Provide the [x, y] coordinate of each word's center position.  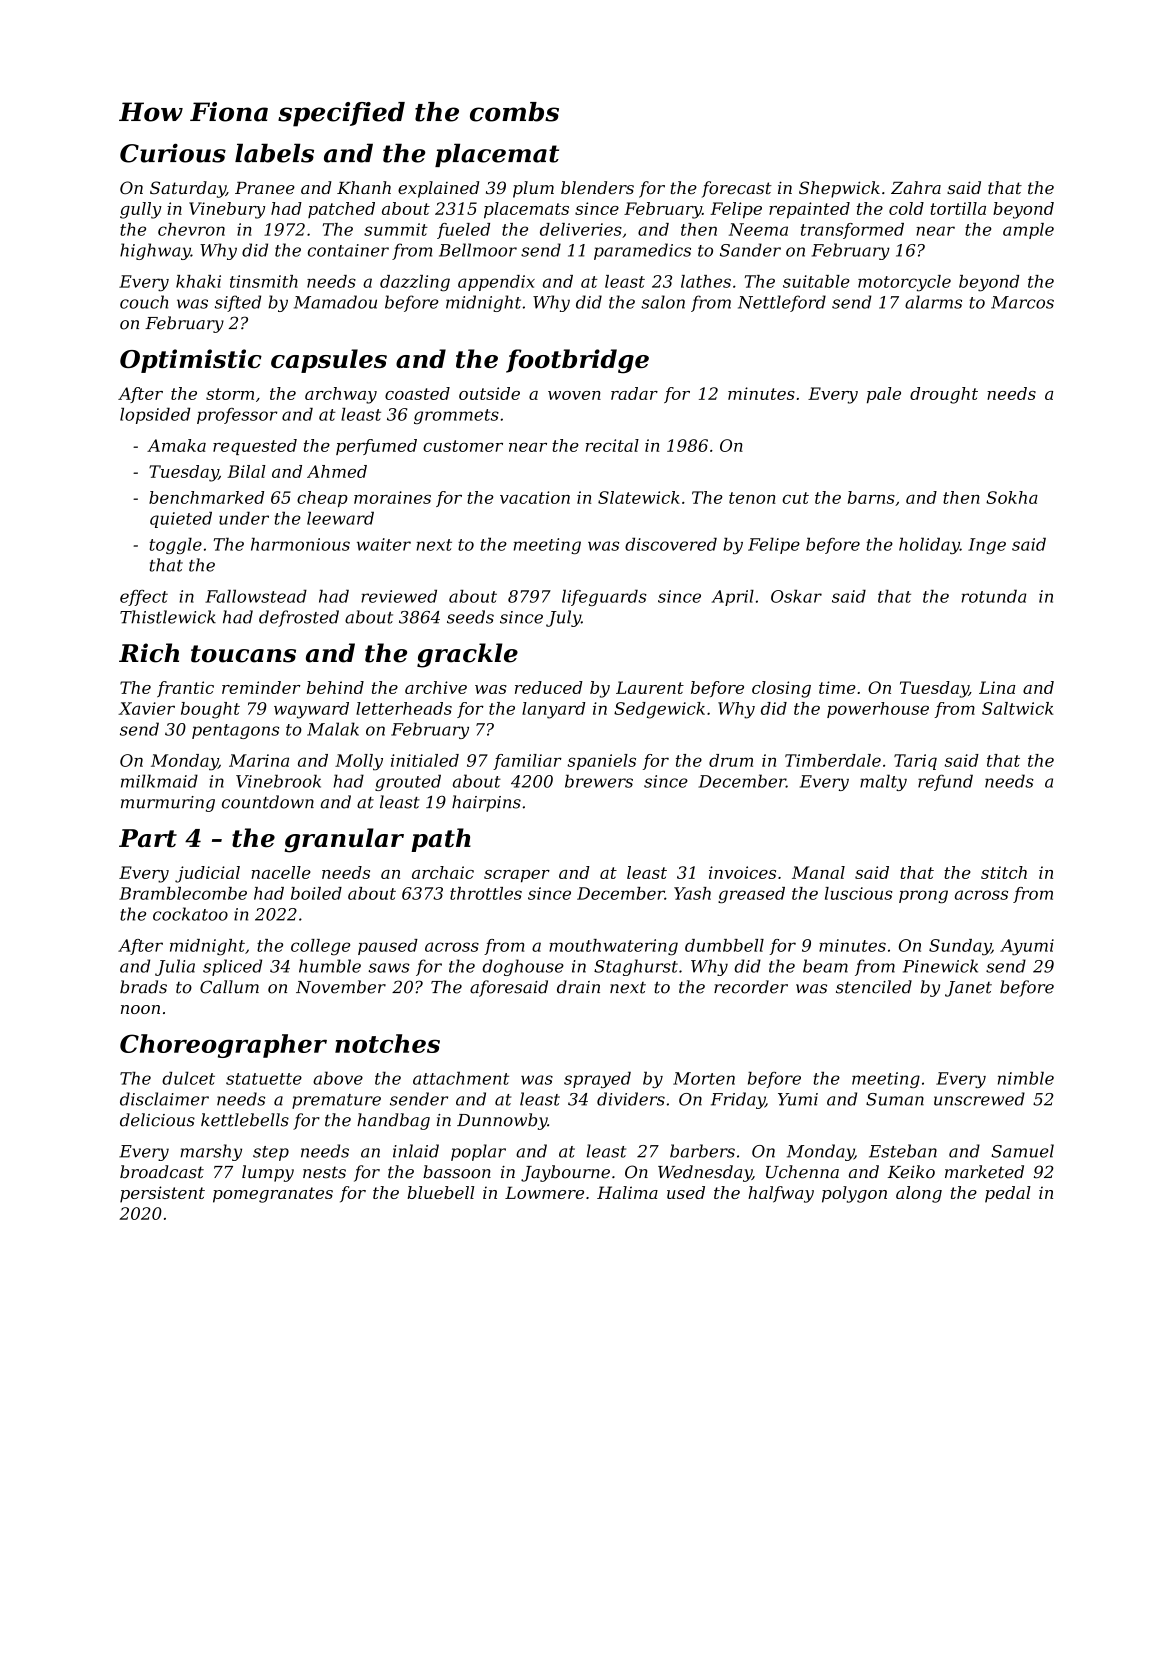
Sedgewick [659, 710]
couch [144, 302]
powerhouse [878, 710]
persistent [162, 1194]
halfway [781, 1194]
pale [884, 395]
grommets [456, 416]
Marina [259, 760]
